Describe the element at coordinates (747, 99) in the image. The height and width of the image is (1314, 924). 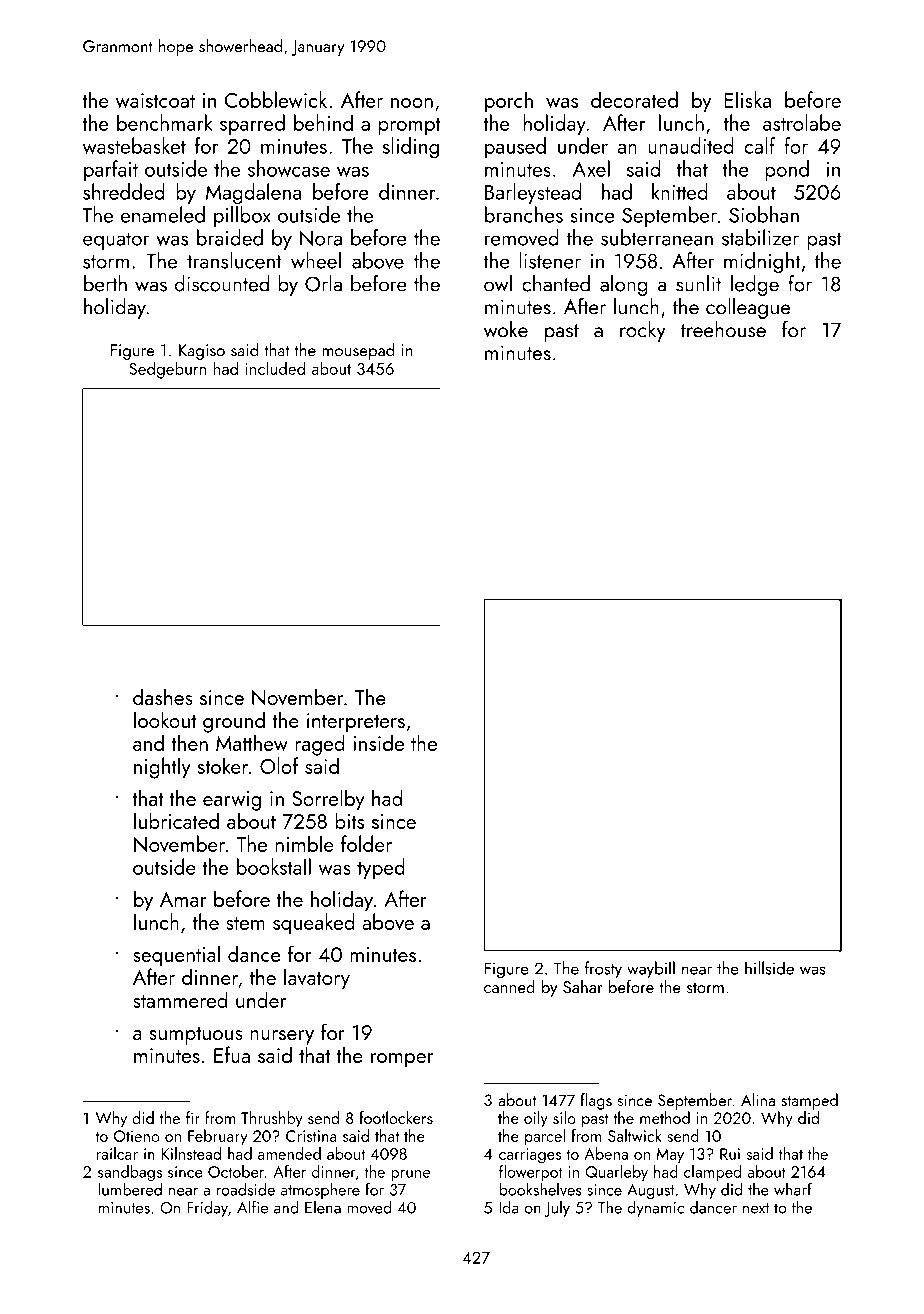
I see `Eliska` at that location.
